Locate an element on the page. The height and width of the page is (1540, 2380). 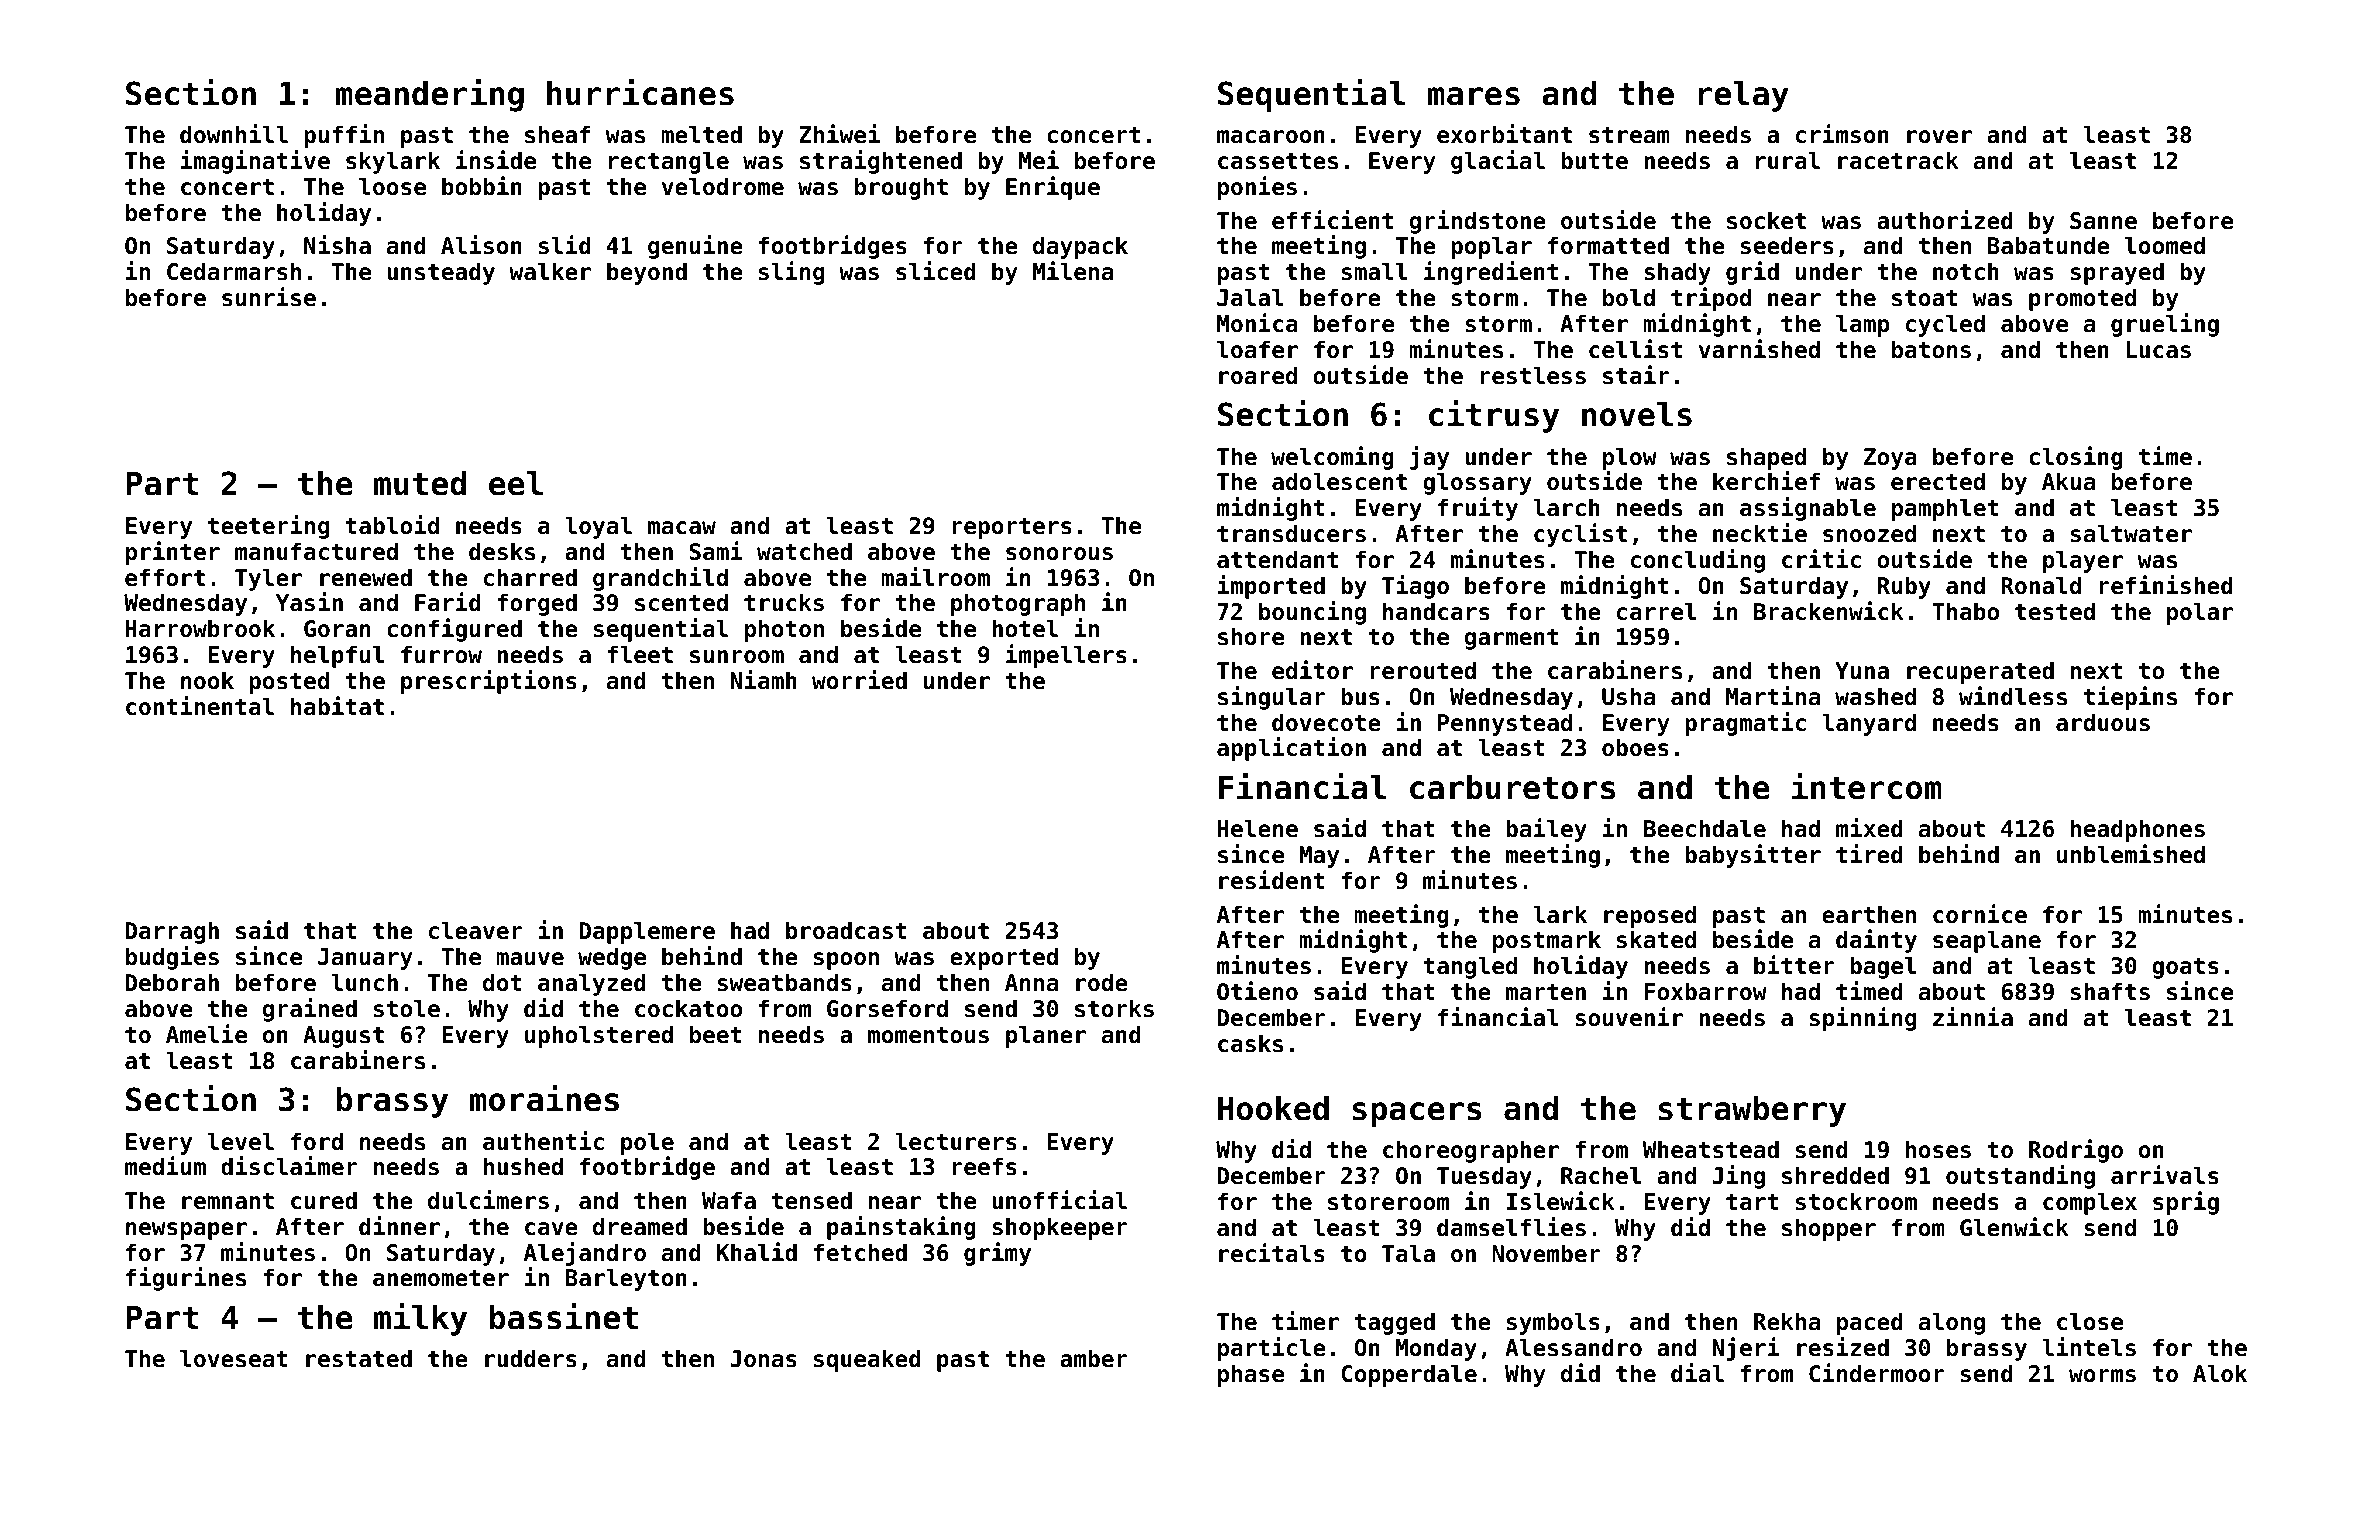
relay is located at coordinates (1744, 96).
